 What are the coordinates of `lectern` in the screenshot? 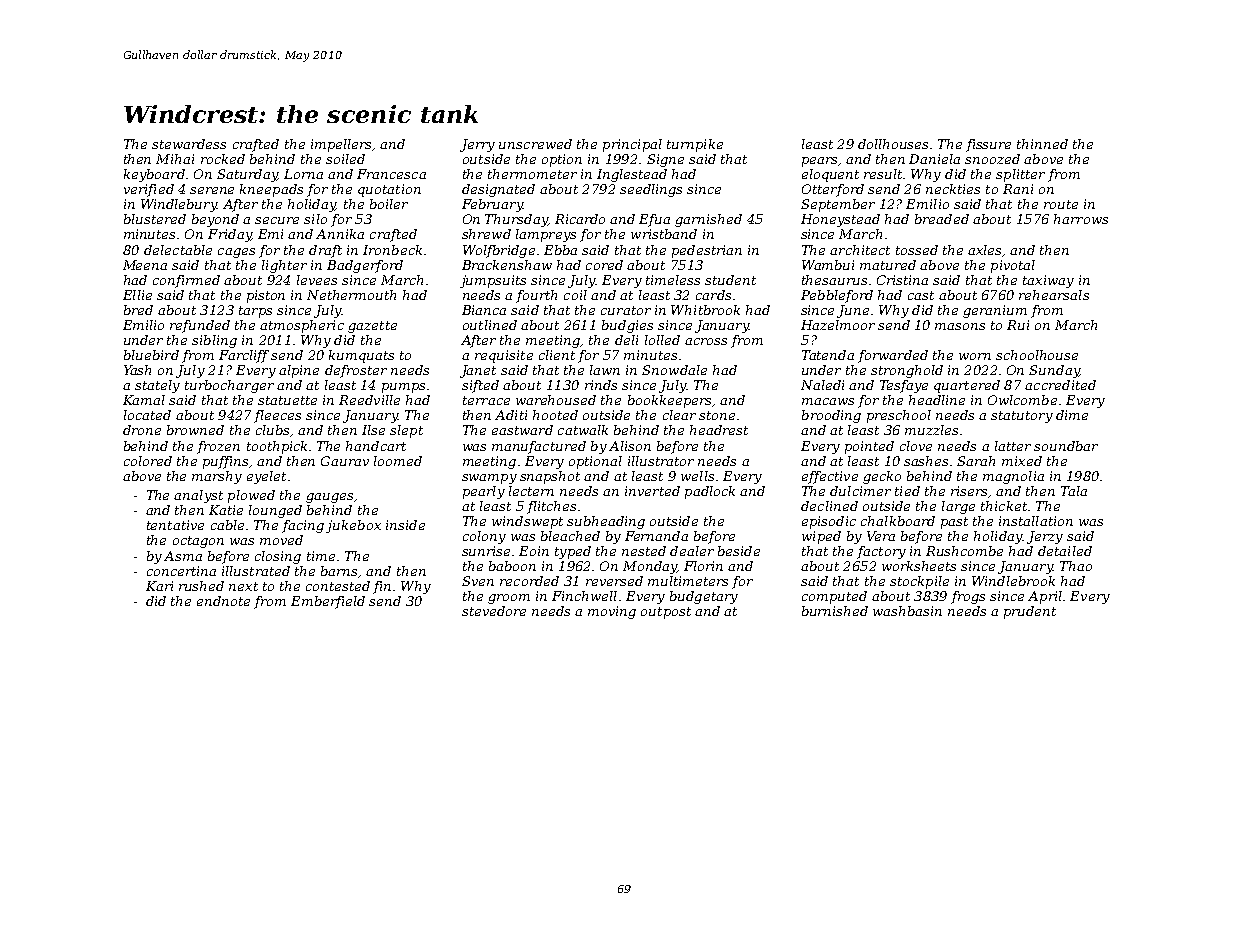 It's located at (531, 491).
